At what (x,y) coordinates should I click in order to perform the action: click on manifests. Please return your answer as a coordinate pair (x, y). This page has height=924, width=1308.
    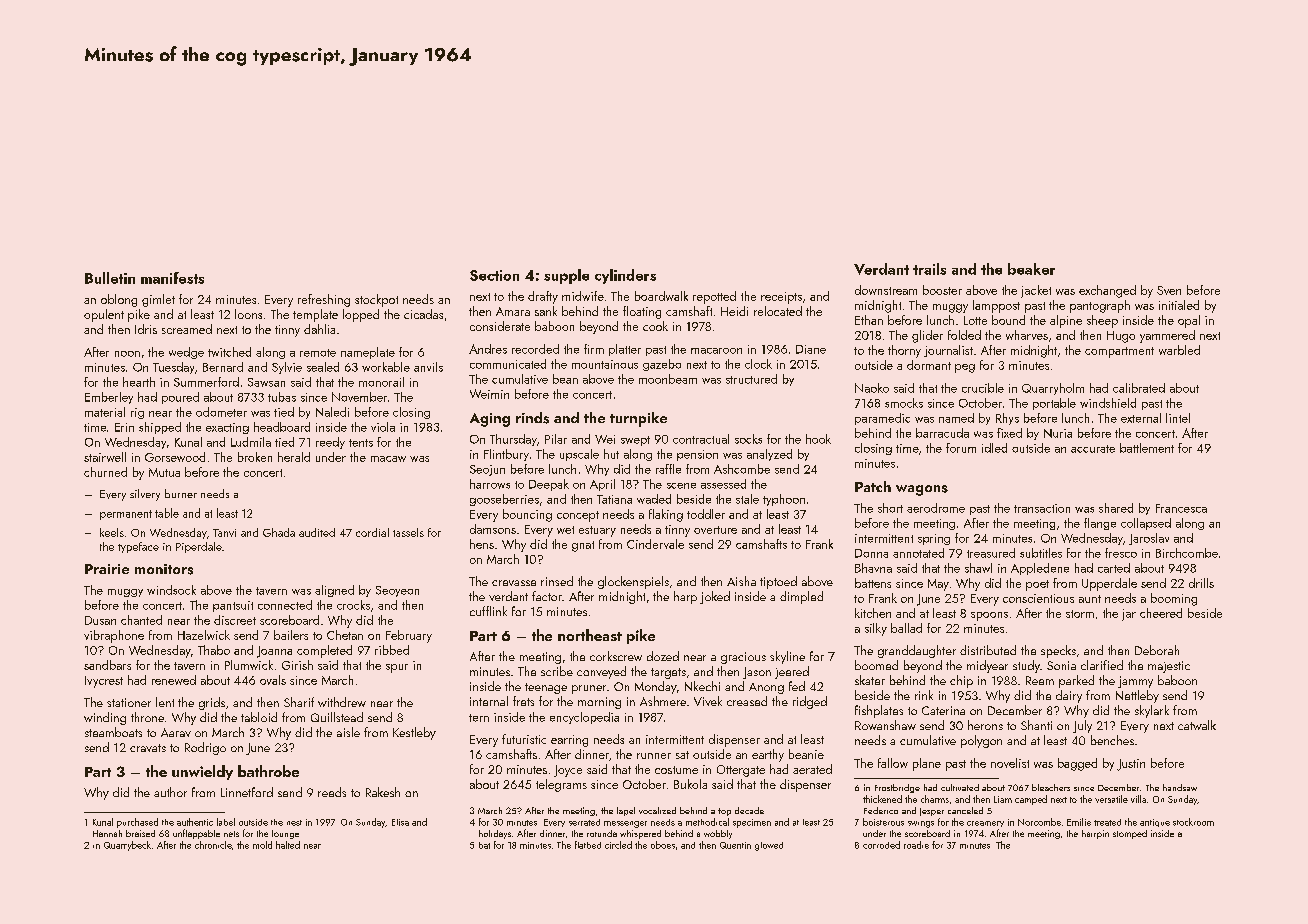
    Looking at the image, I should click on (172, 278).
